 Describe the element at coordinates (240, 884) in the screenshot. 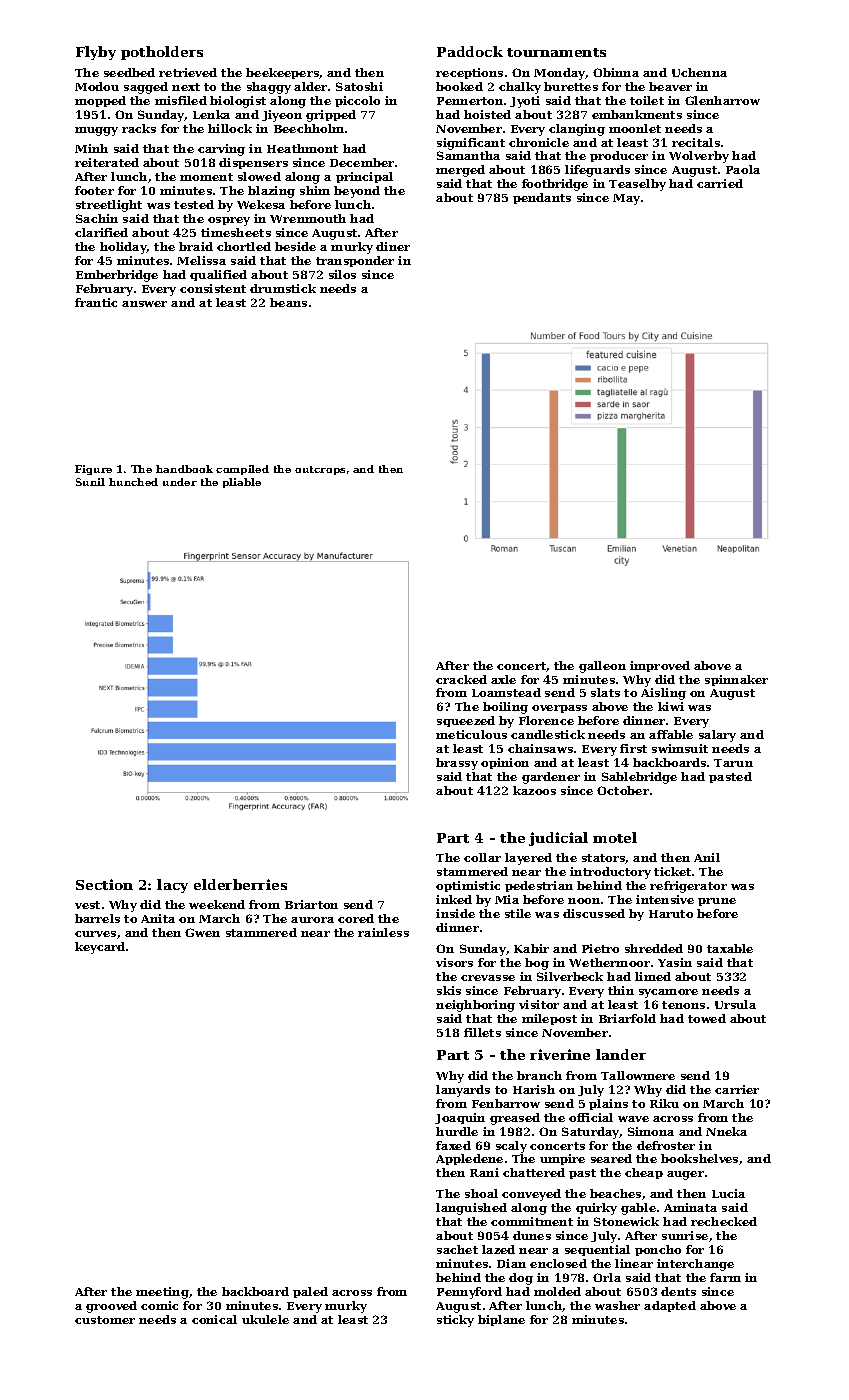

I see `elderberries` at that location.
